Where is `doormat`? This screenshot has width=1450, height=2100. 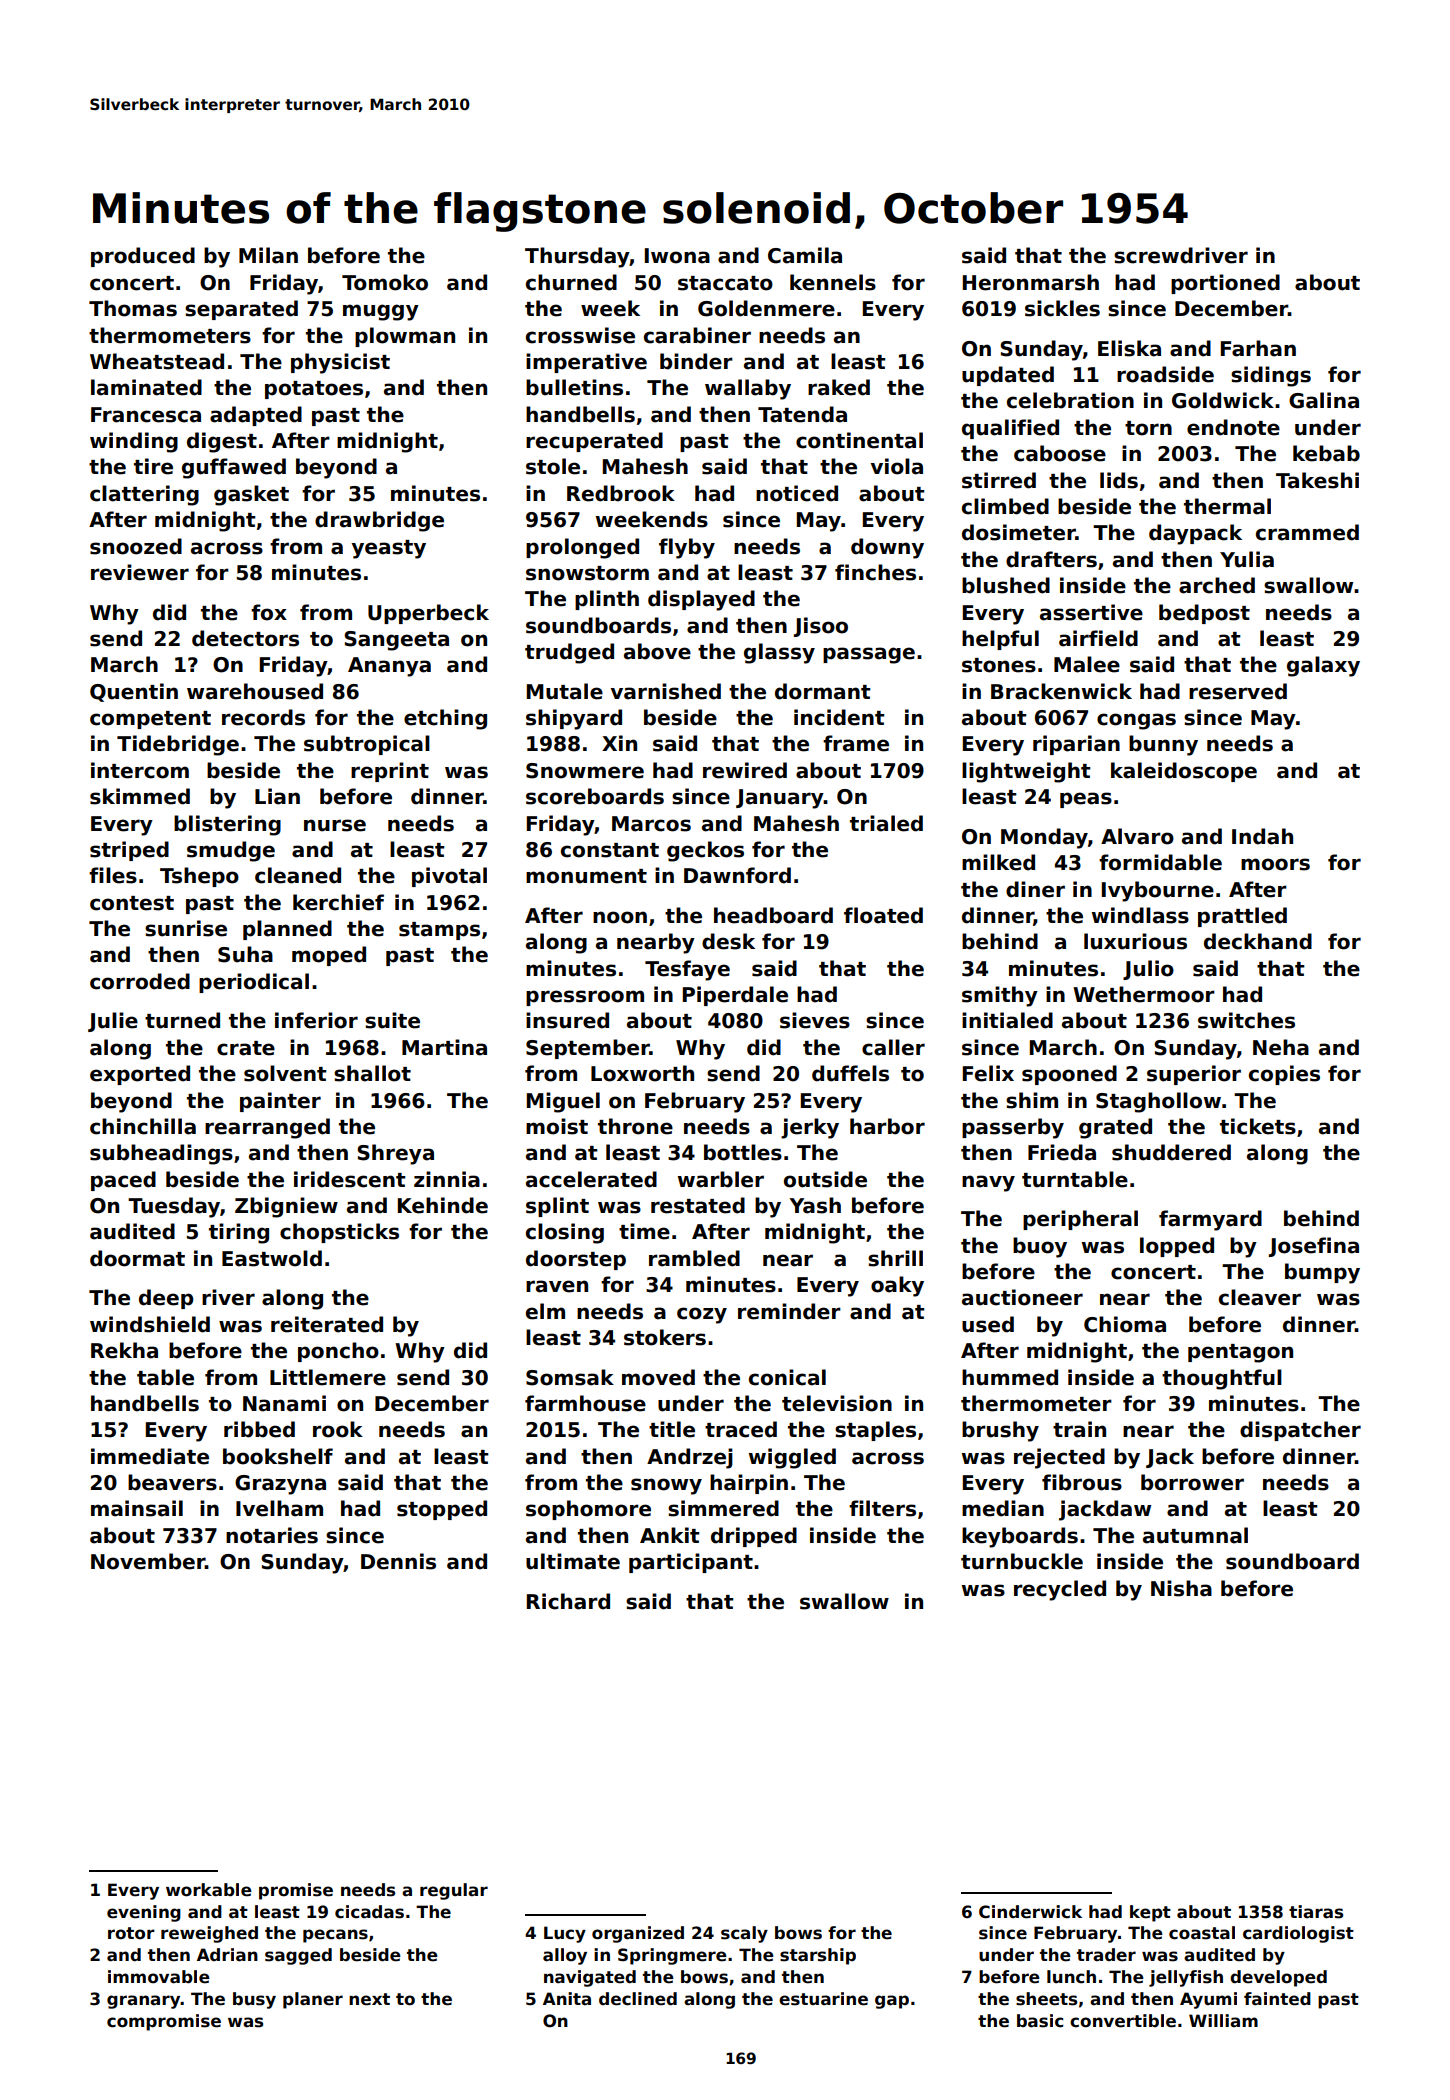
doormat is located at coordinates (137, 1258).
